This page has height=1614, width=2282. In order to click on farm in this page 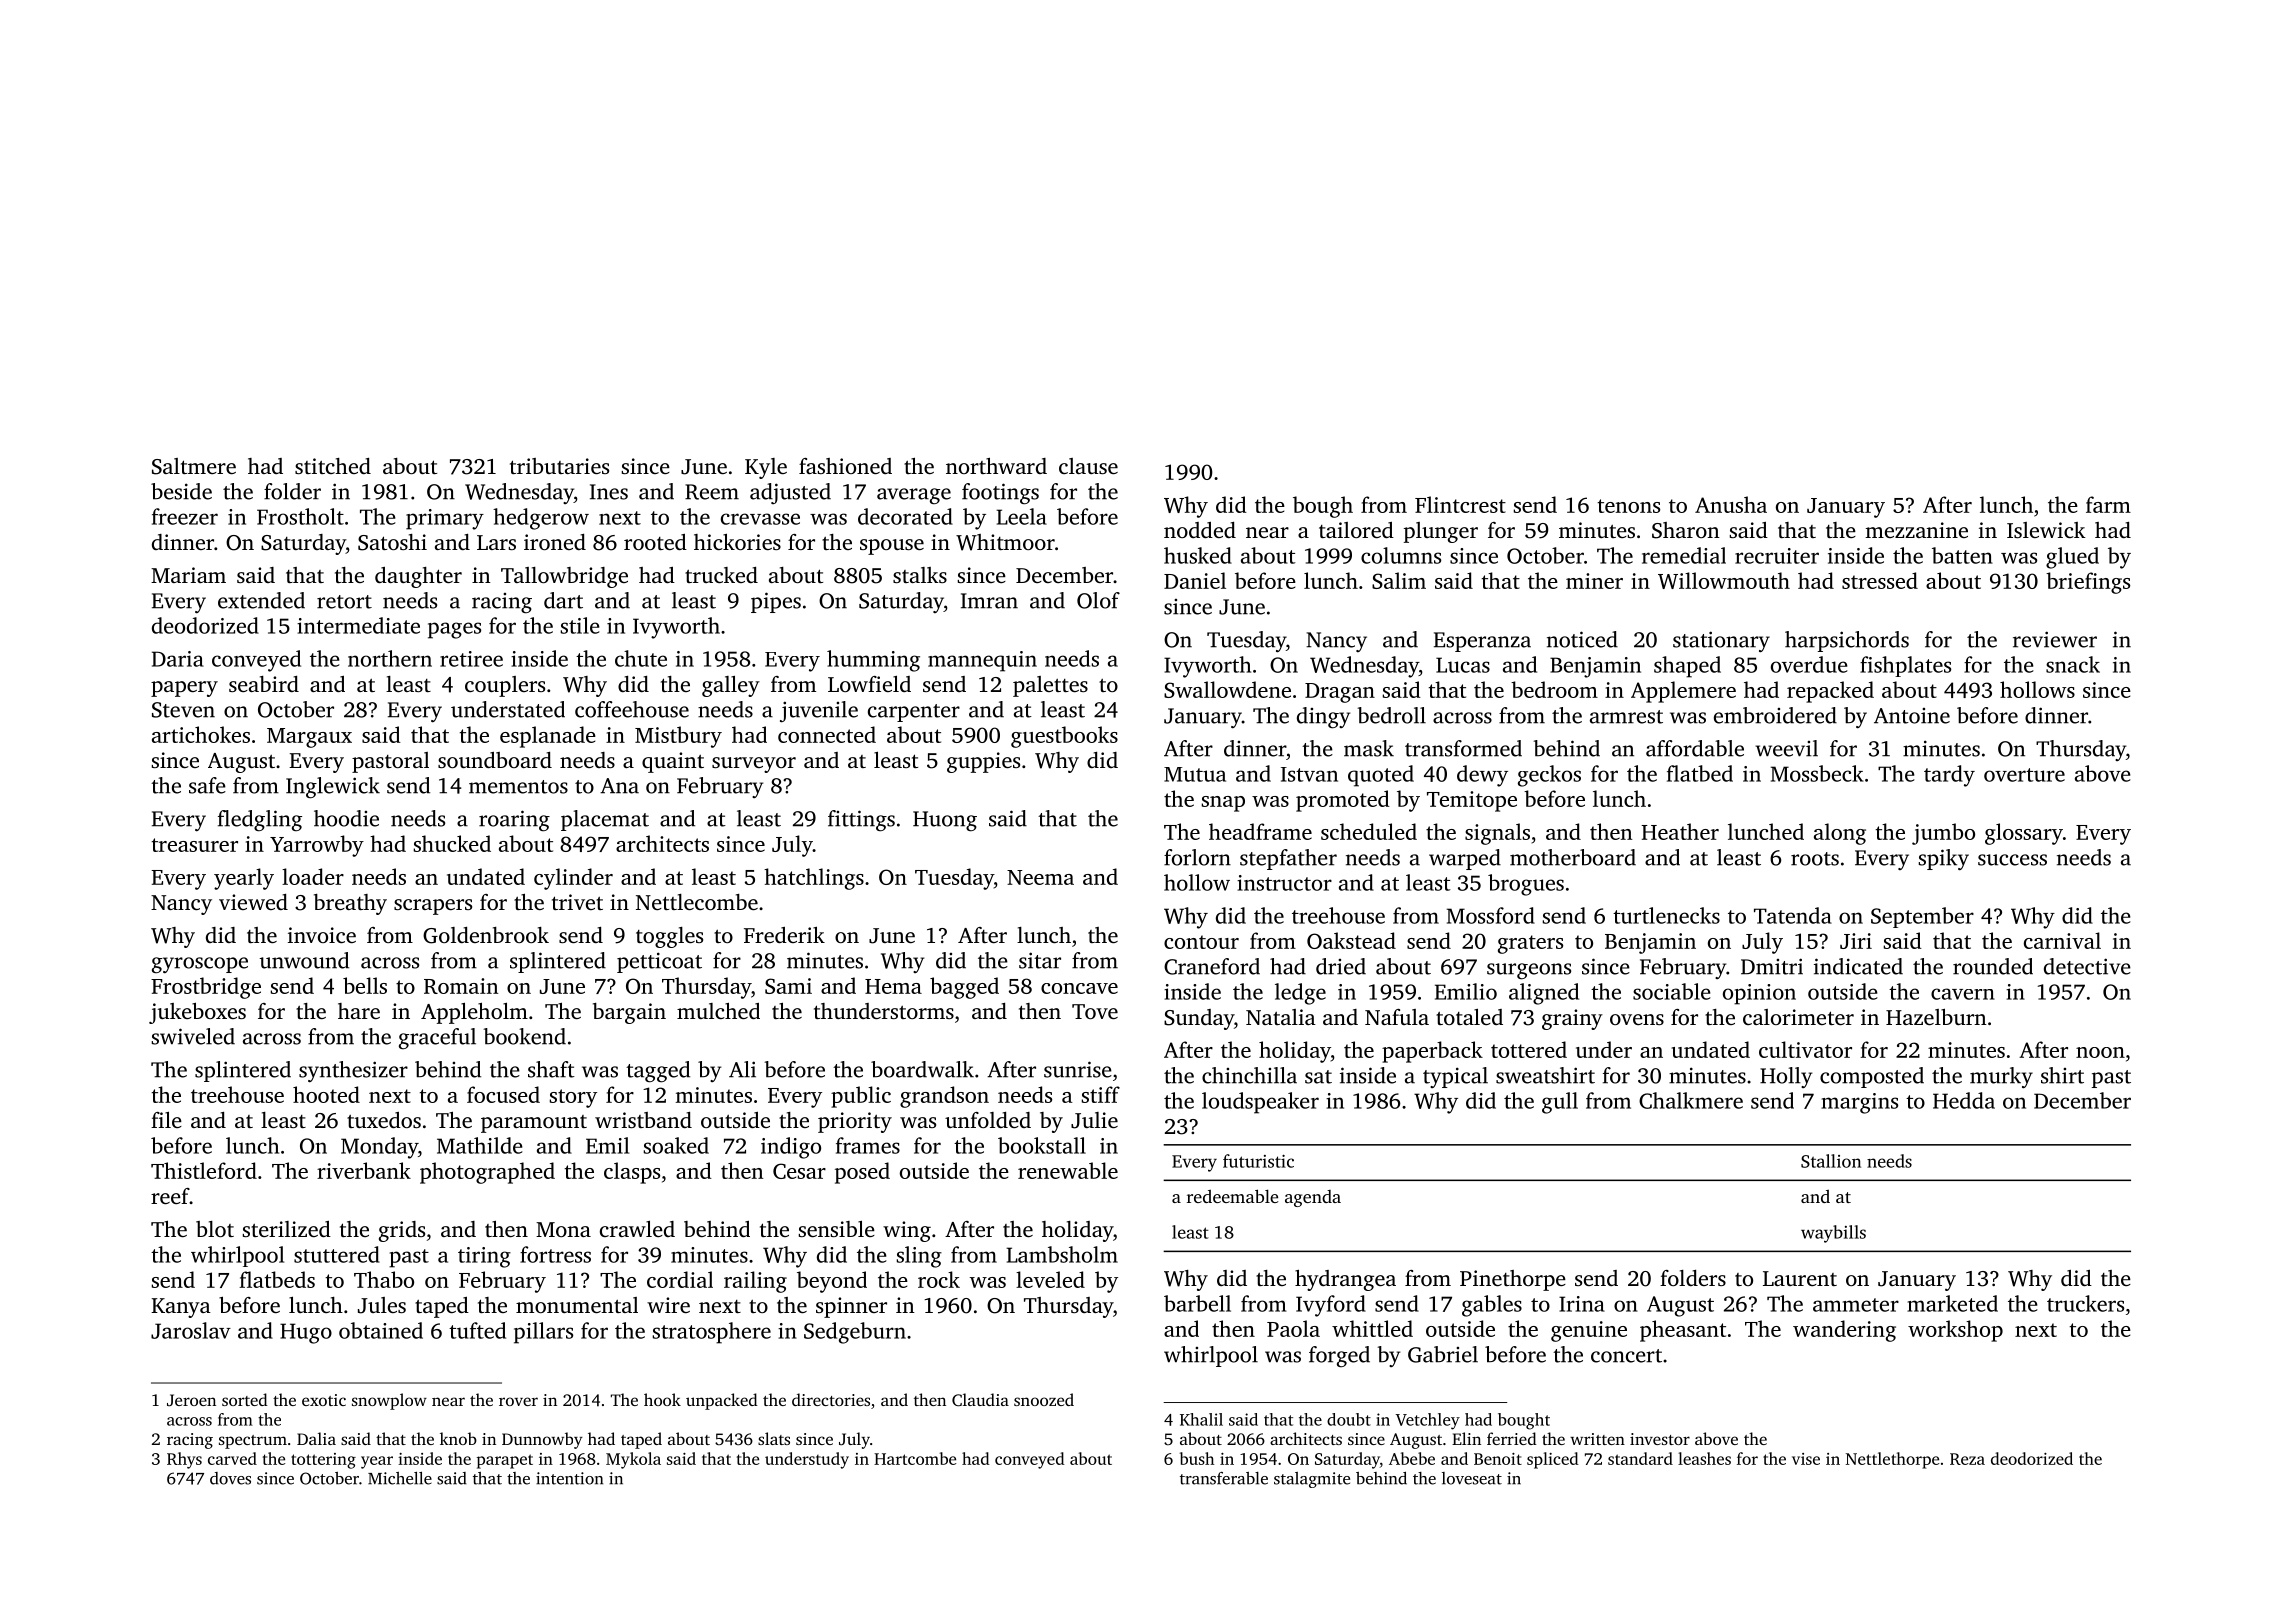, I will do `click(2108, 504)`.
